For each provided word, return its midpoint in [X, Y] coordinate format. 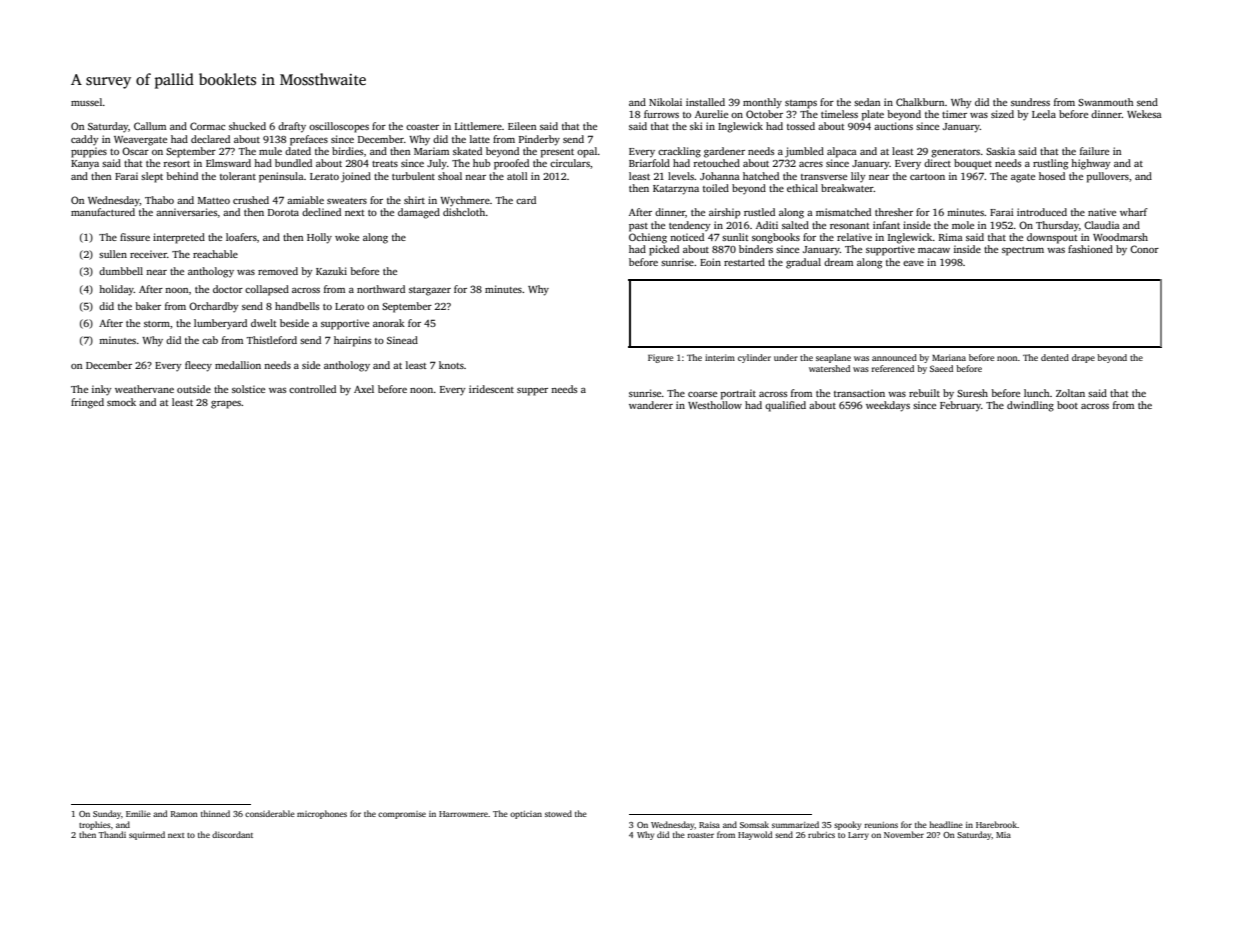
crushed [251, 200]
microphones [322, 814]
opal [587, 152]
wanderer [651, 405]
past [638, 227]
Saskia [1000, 151]
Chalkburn [920, 102]
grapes [226, 405]
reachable [215, 254]
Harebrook [996, 824]
